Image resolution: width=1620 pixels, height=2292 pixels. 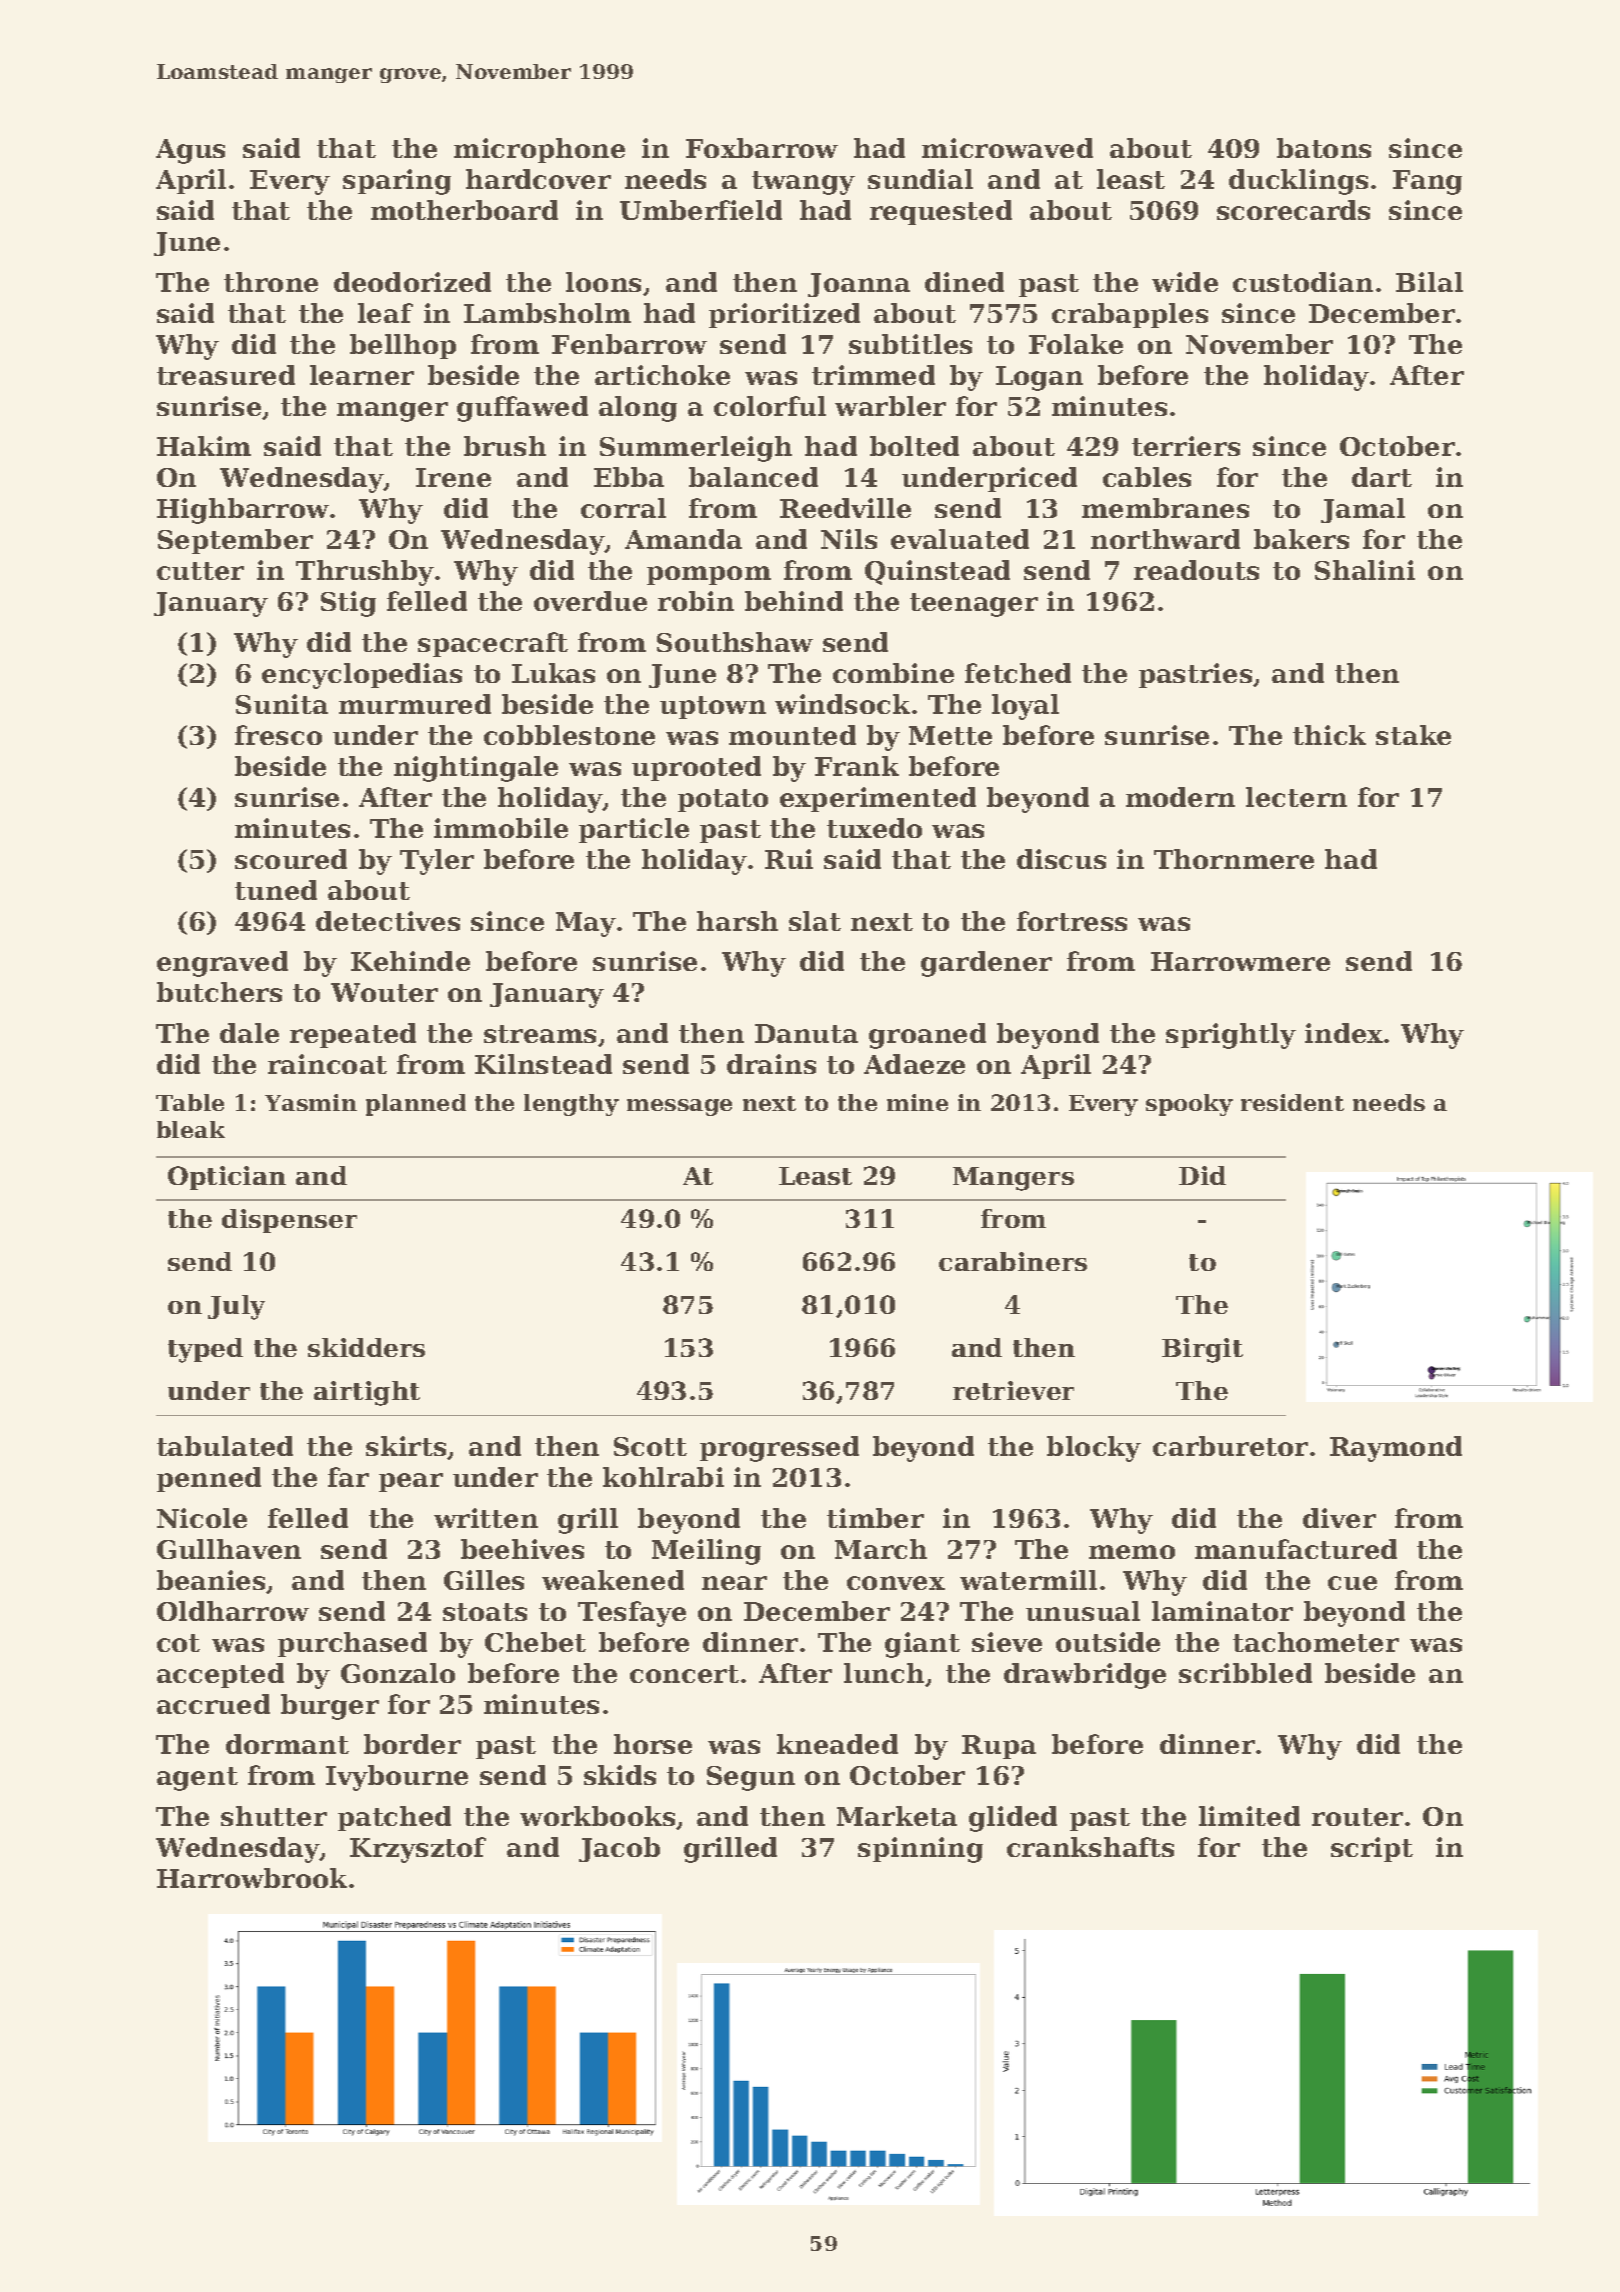 What do you see at coordinates (875, 1518) in the screenshot?
I see `timber` at bounding box center [875, 1518].
